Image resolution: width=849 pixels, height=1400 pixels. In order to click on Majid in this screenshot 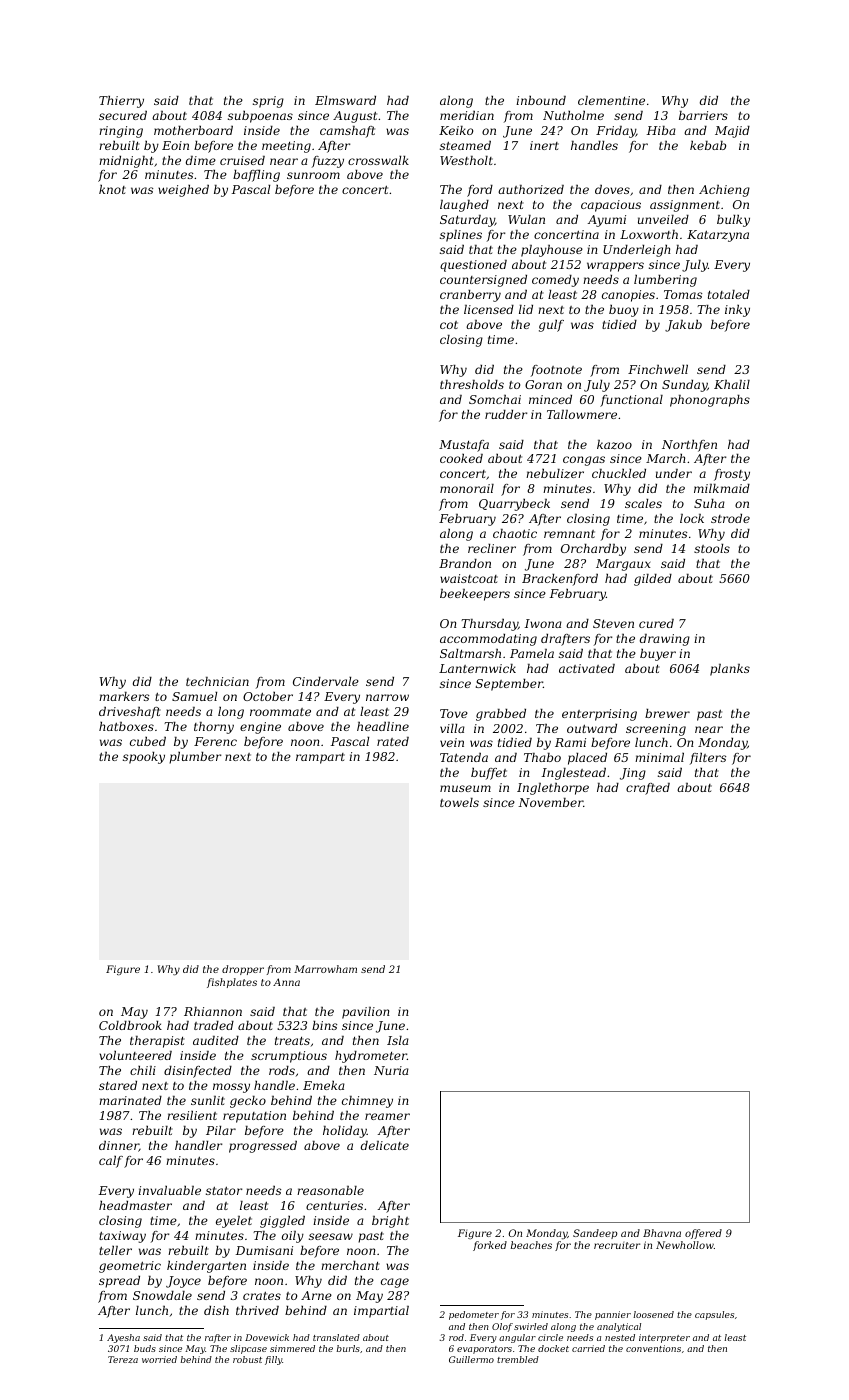, I will do `click(732, 132)`.
